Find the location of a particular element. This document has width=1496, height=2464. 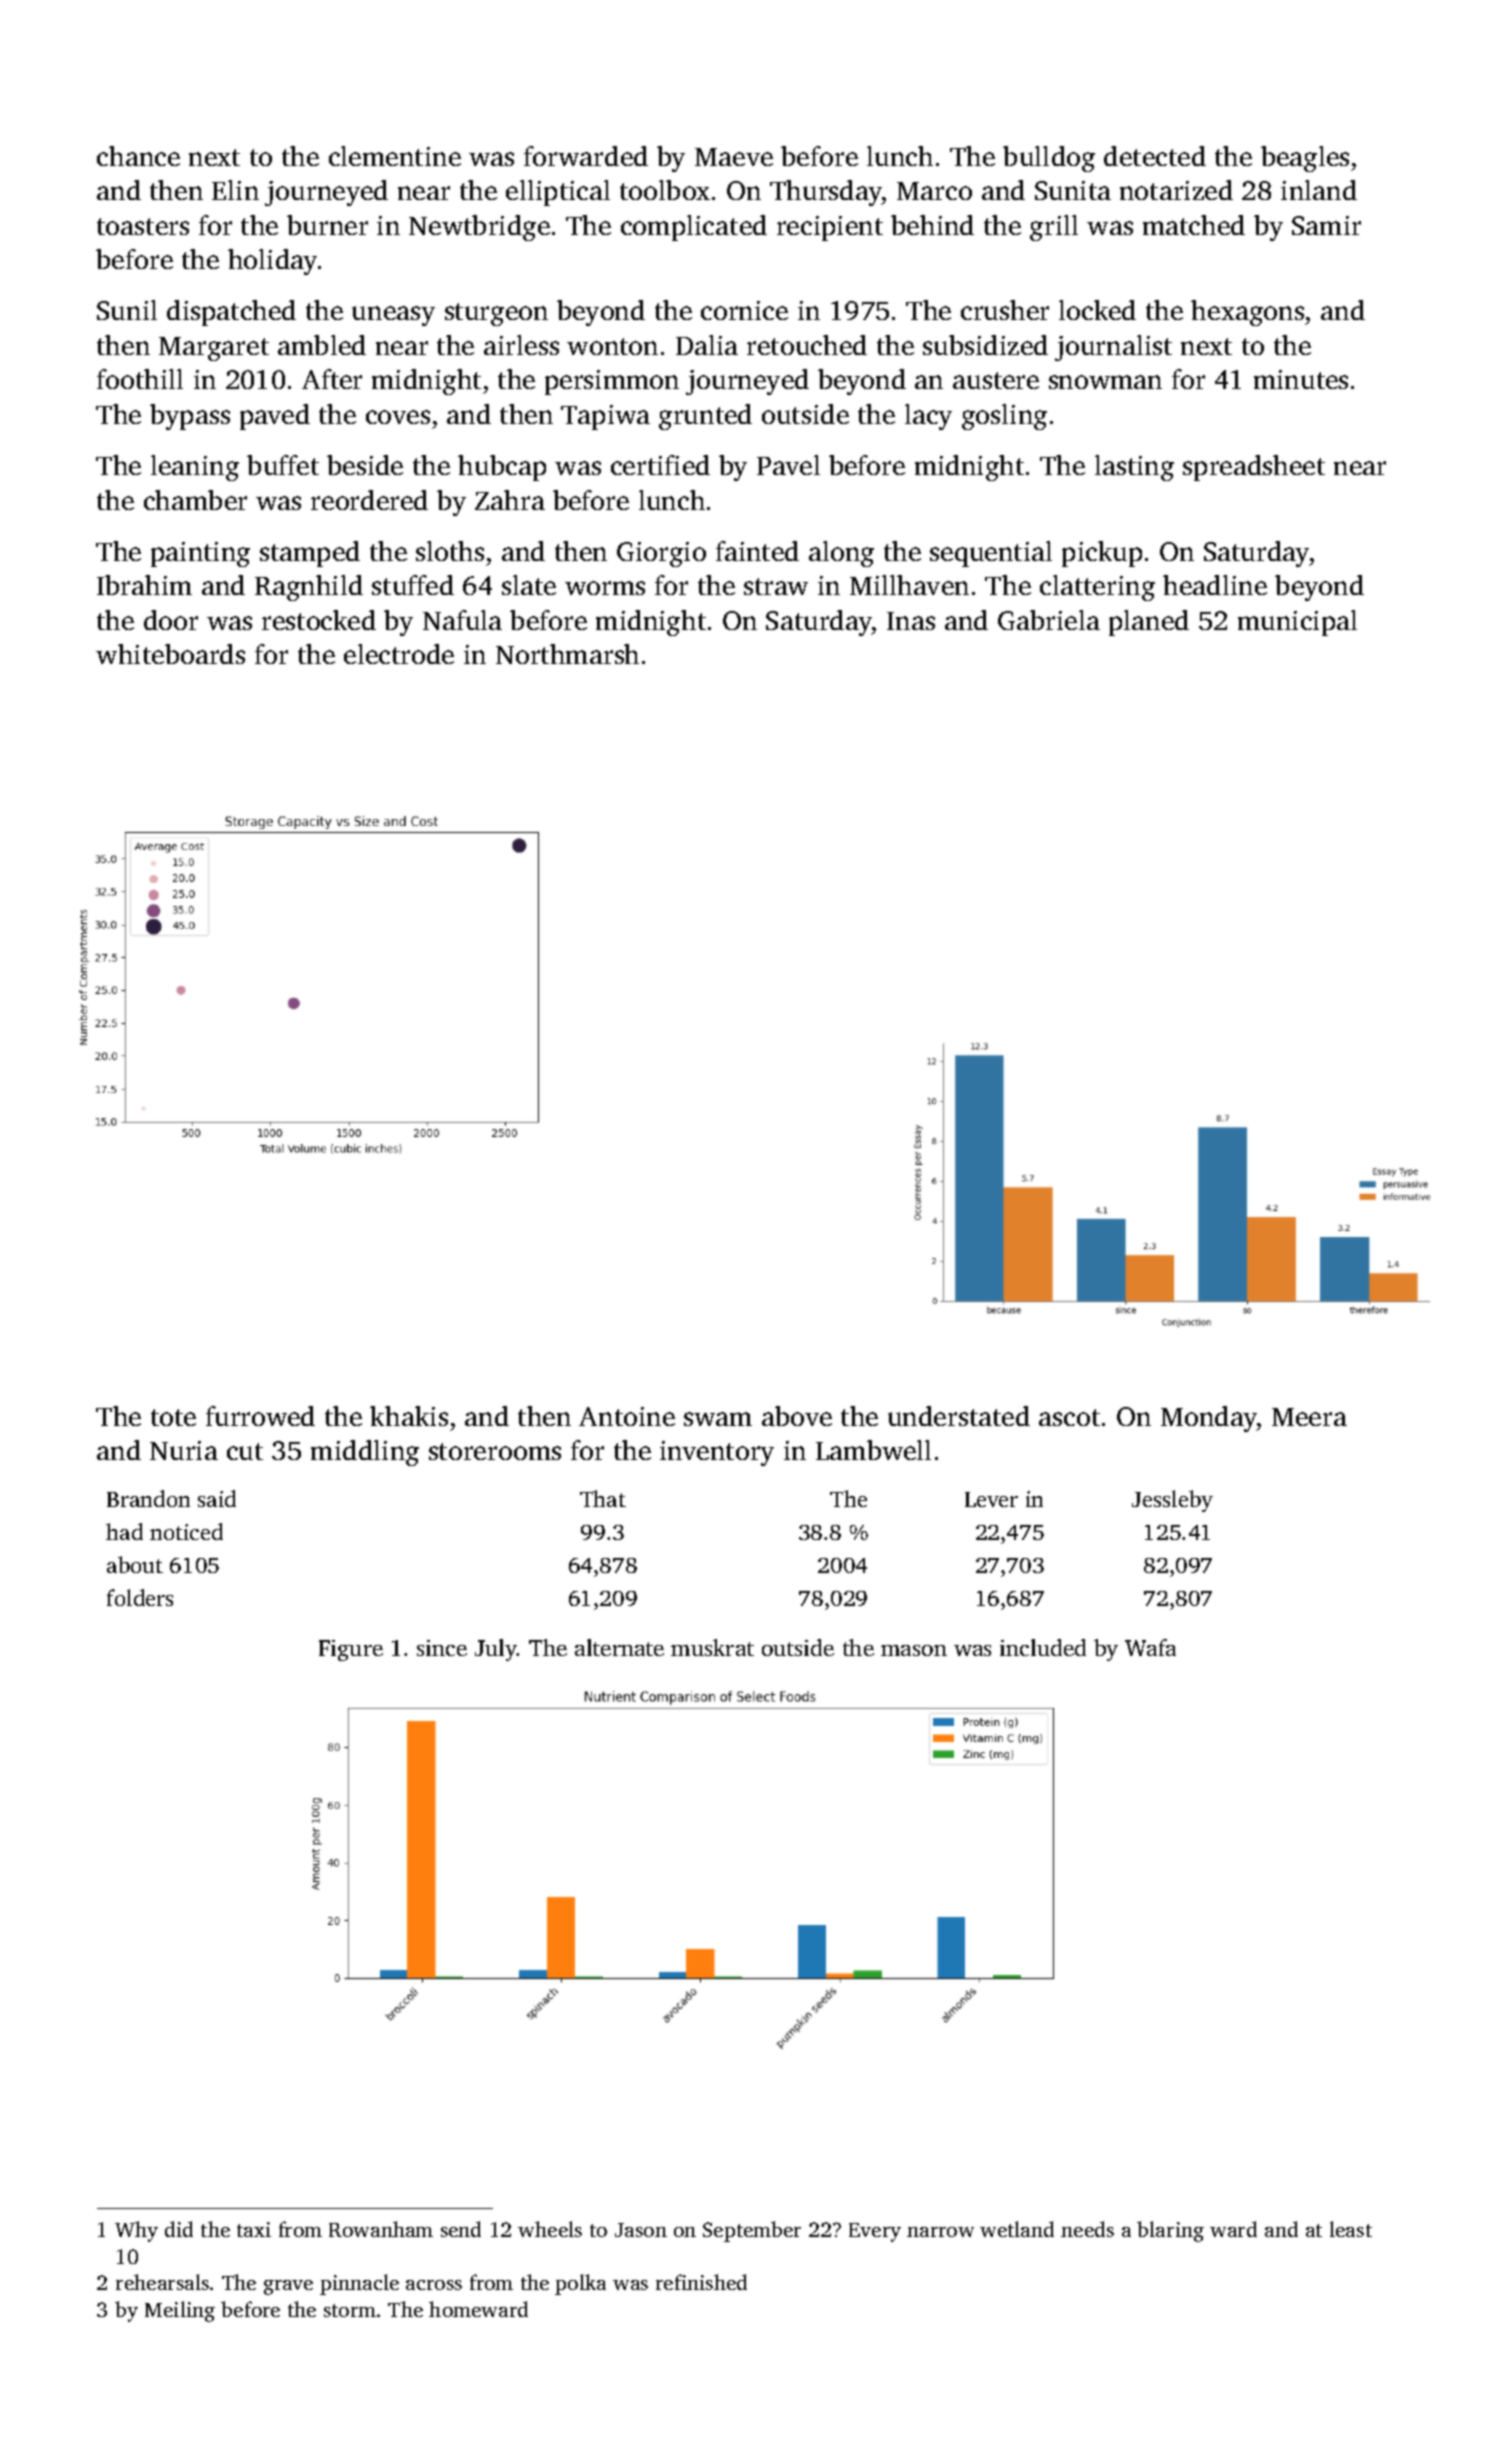

Wafa is located at coordinates (1150, 1647).
